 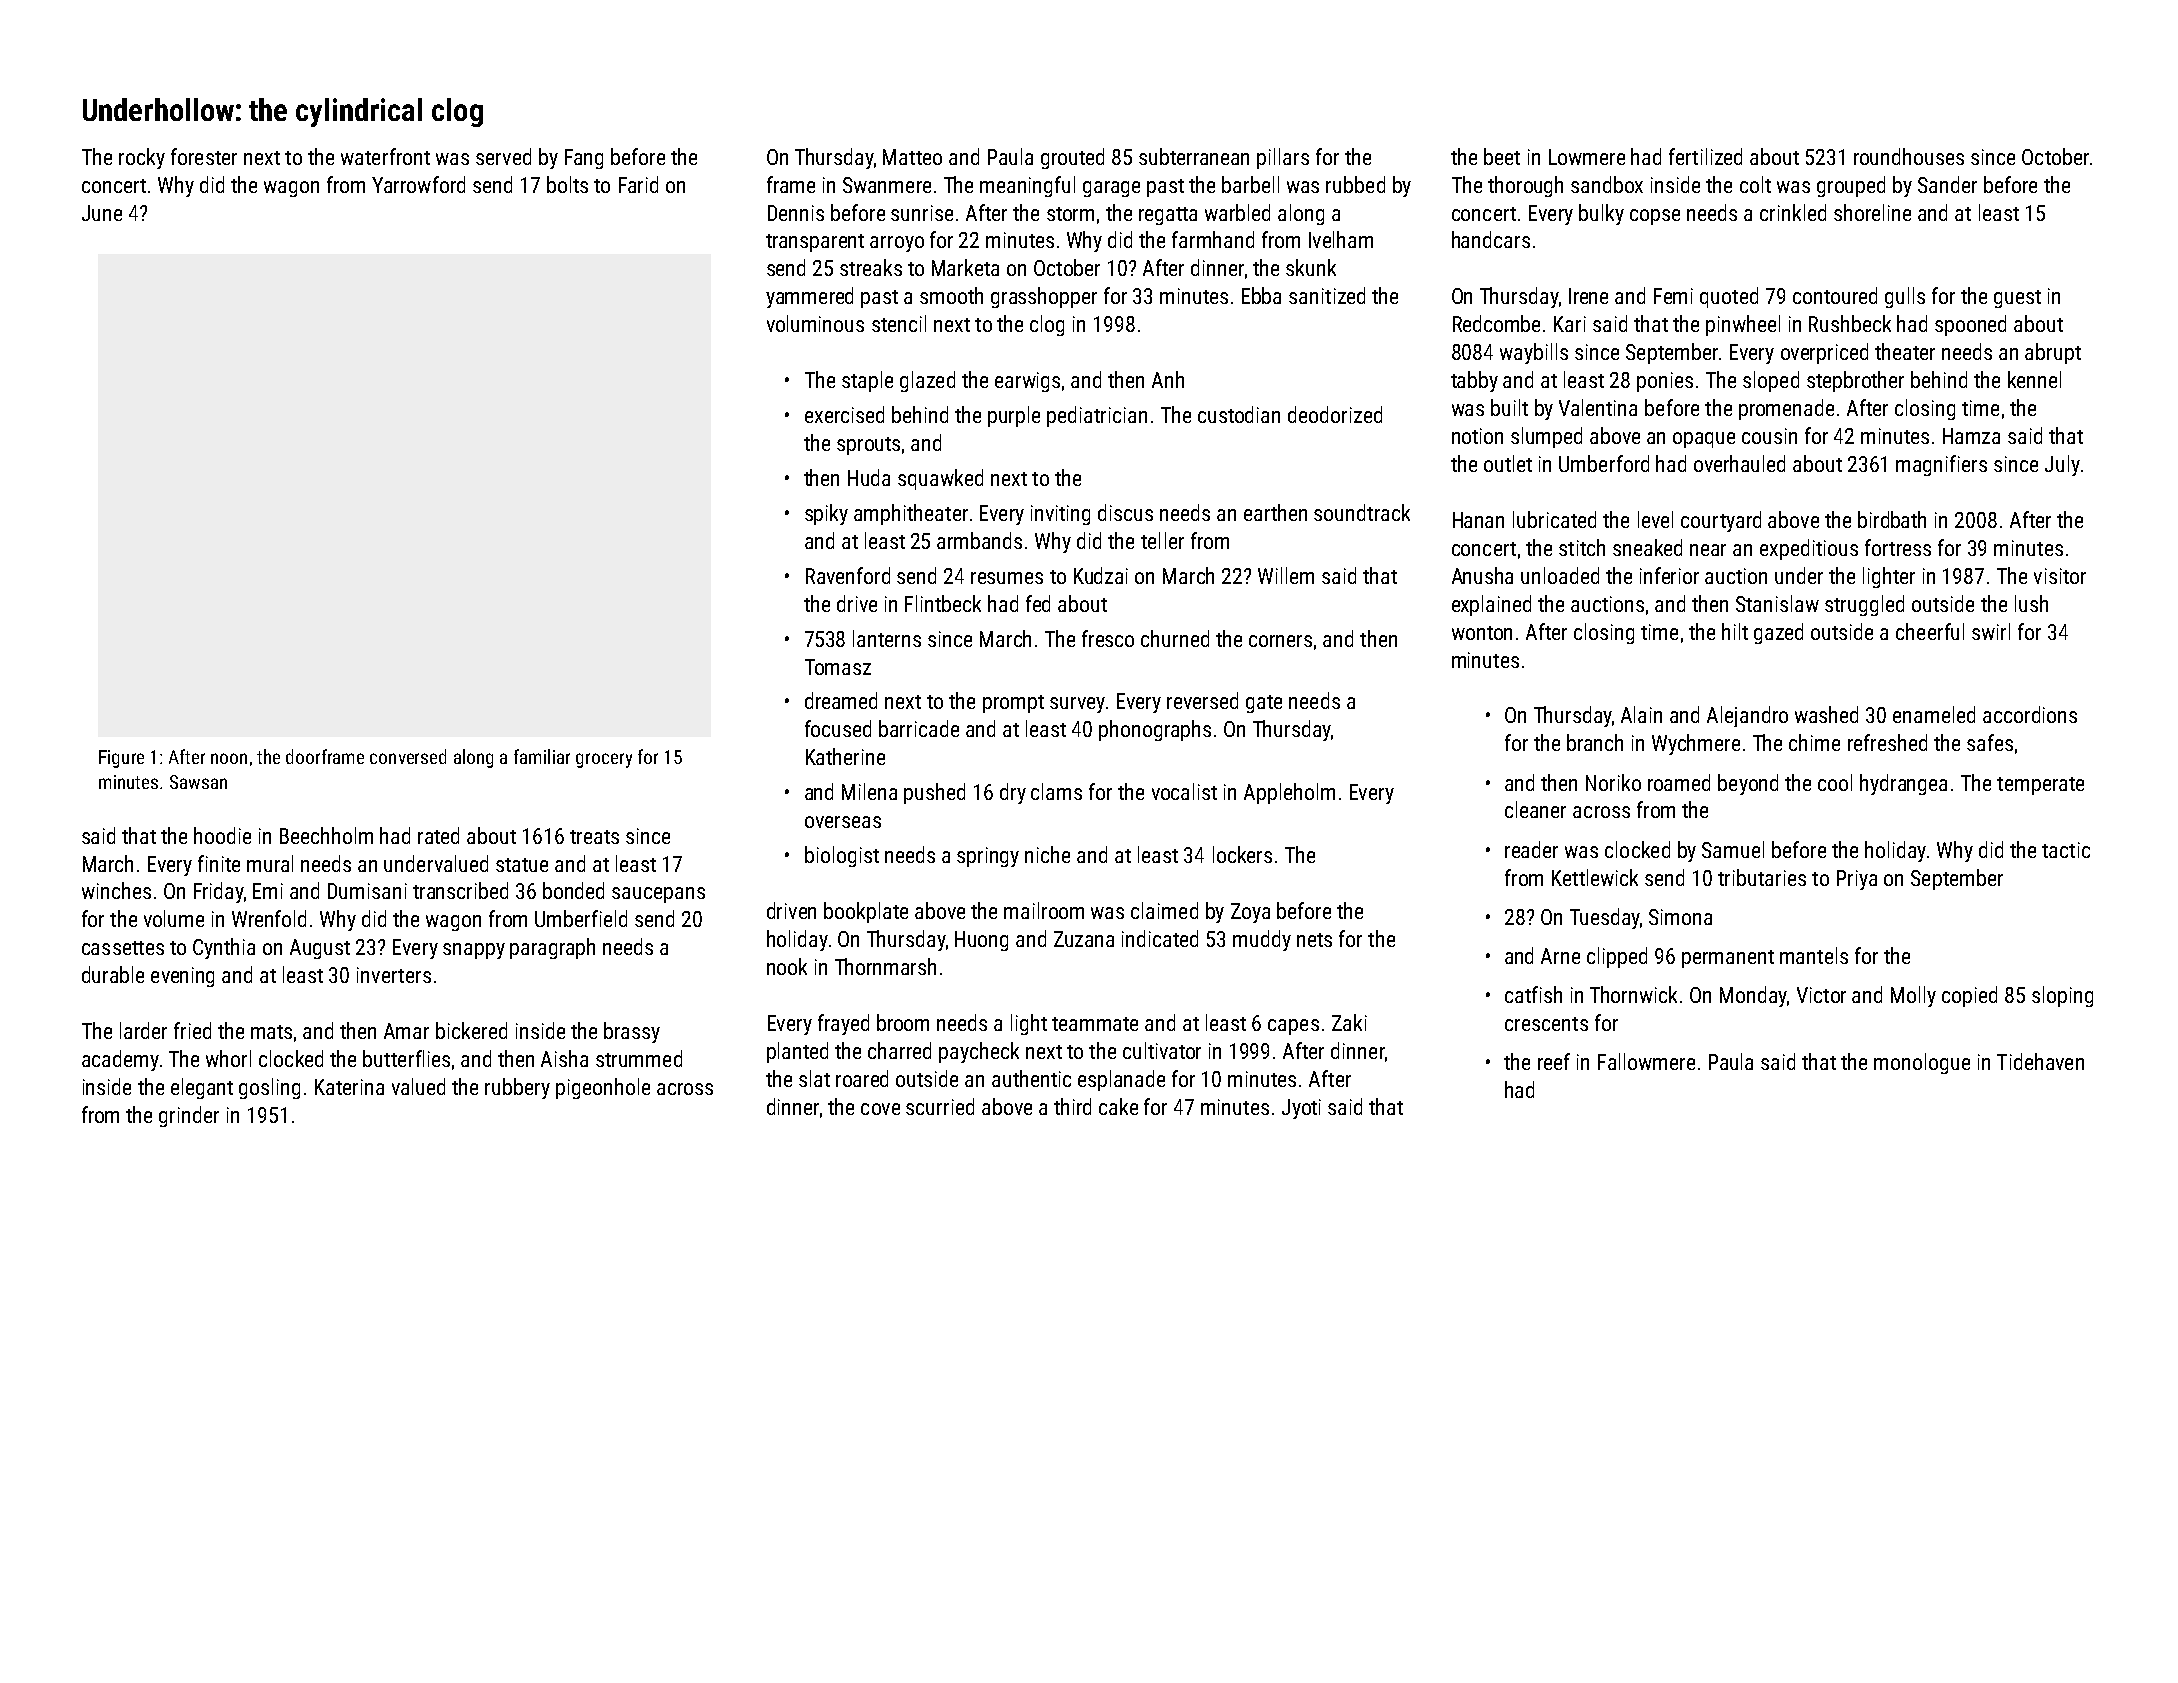 What do you see at coordinates (604, 760) in the screenshot?
I see `grocery` at bounding box center [604, 760].
